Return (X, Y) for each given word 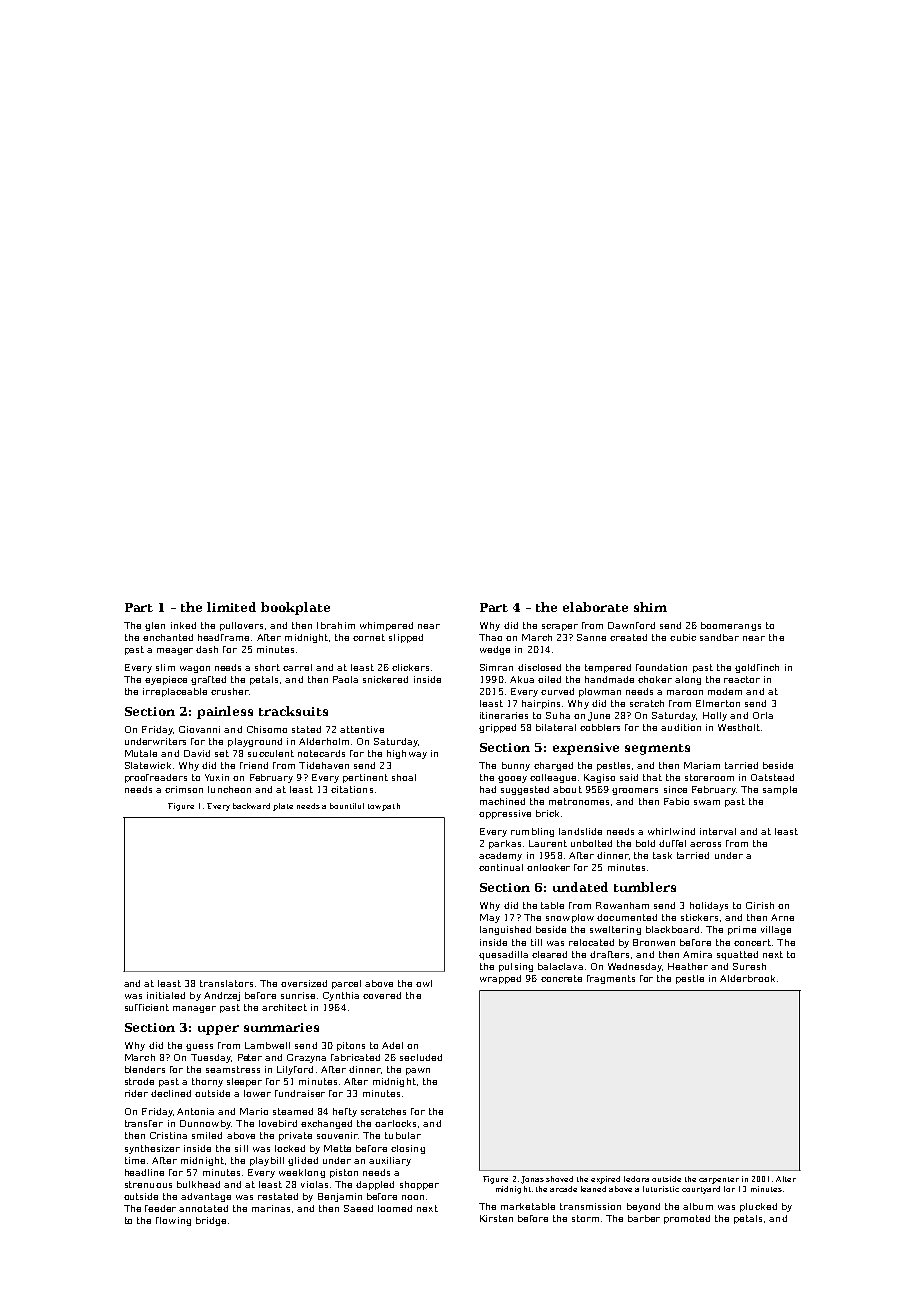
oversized (304, 983)
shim (650, 607)
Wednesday (635, 967)
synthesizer (152, 1149)
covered (382, 995)
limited (231, 607)
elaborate (595, 607)
